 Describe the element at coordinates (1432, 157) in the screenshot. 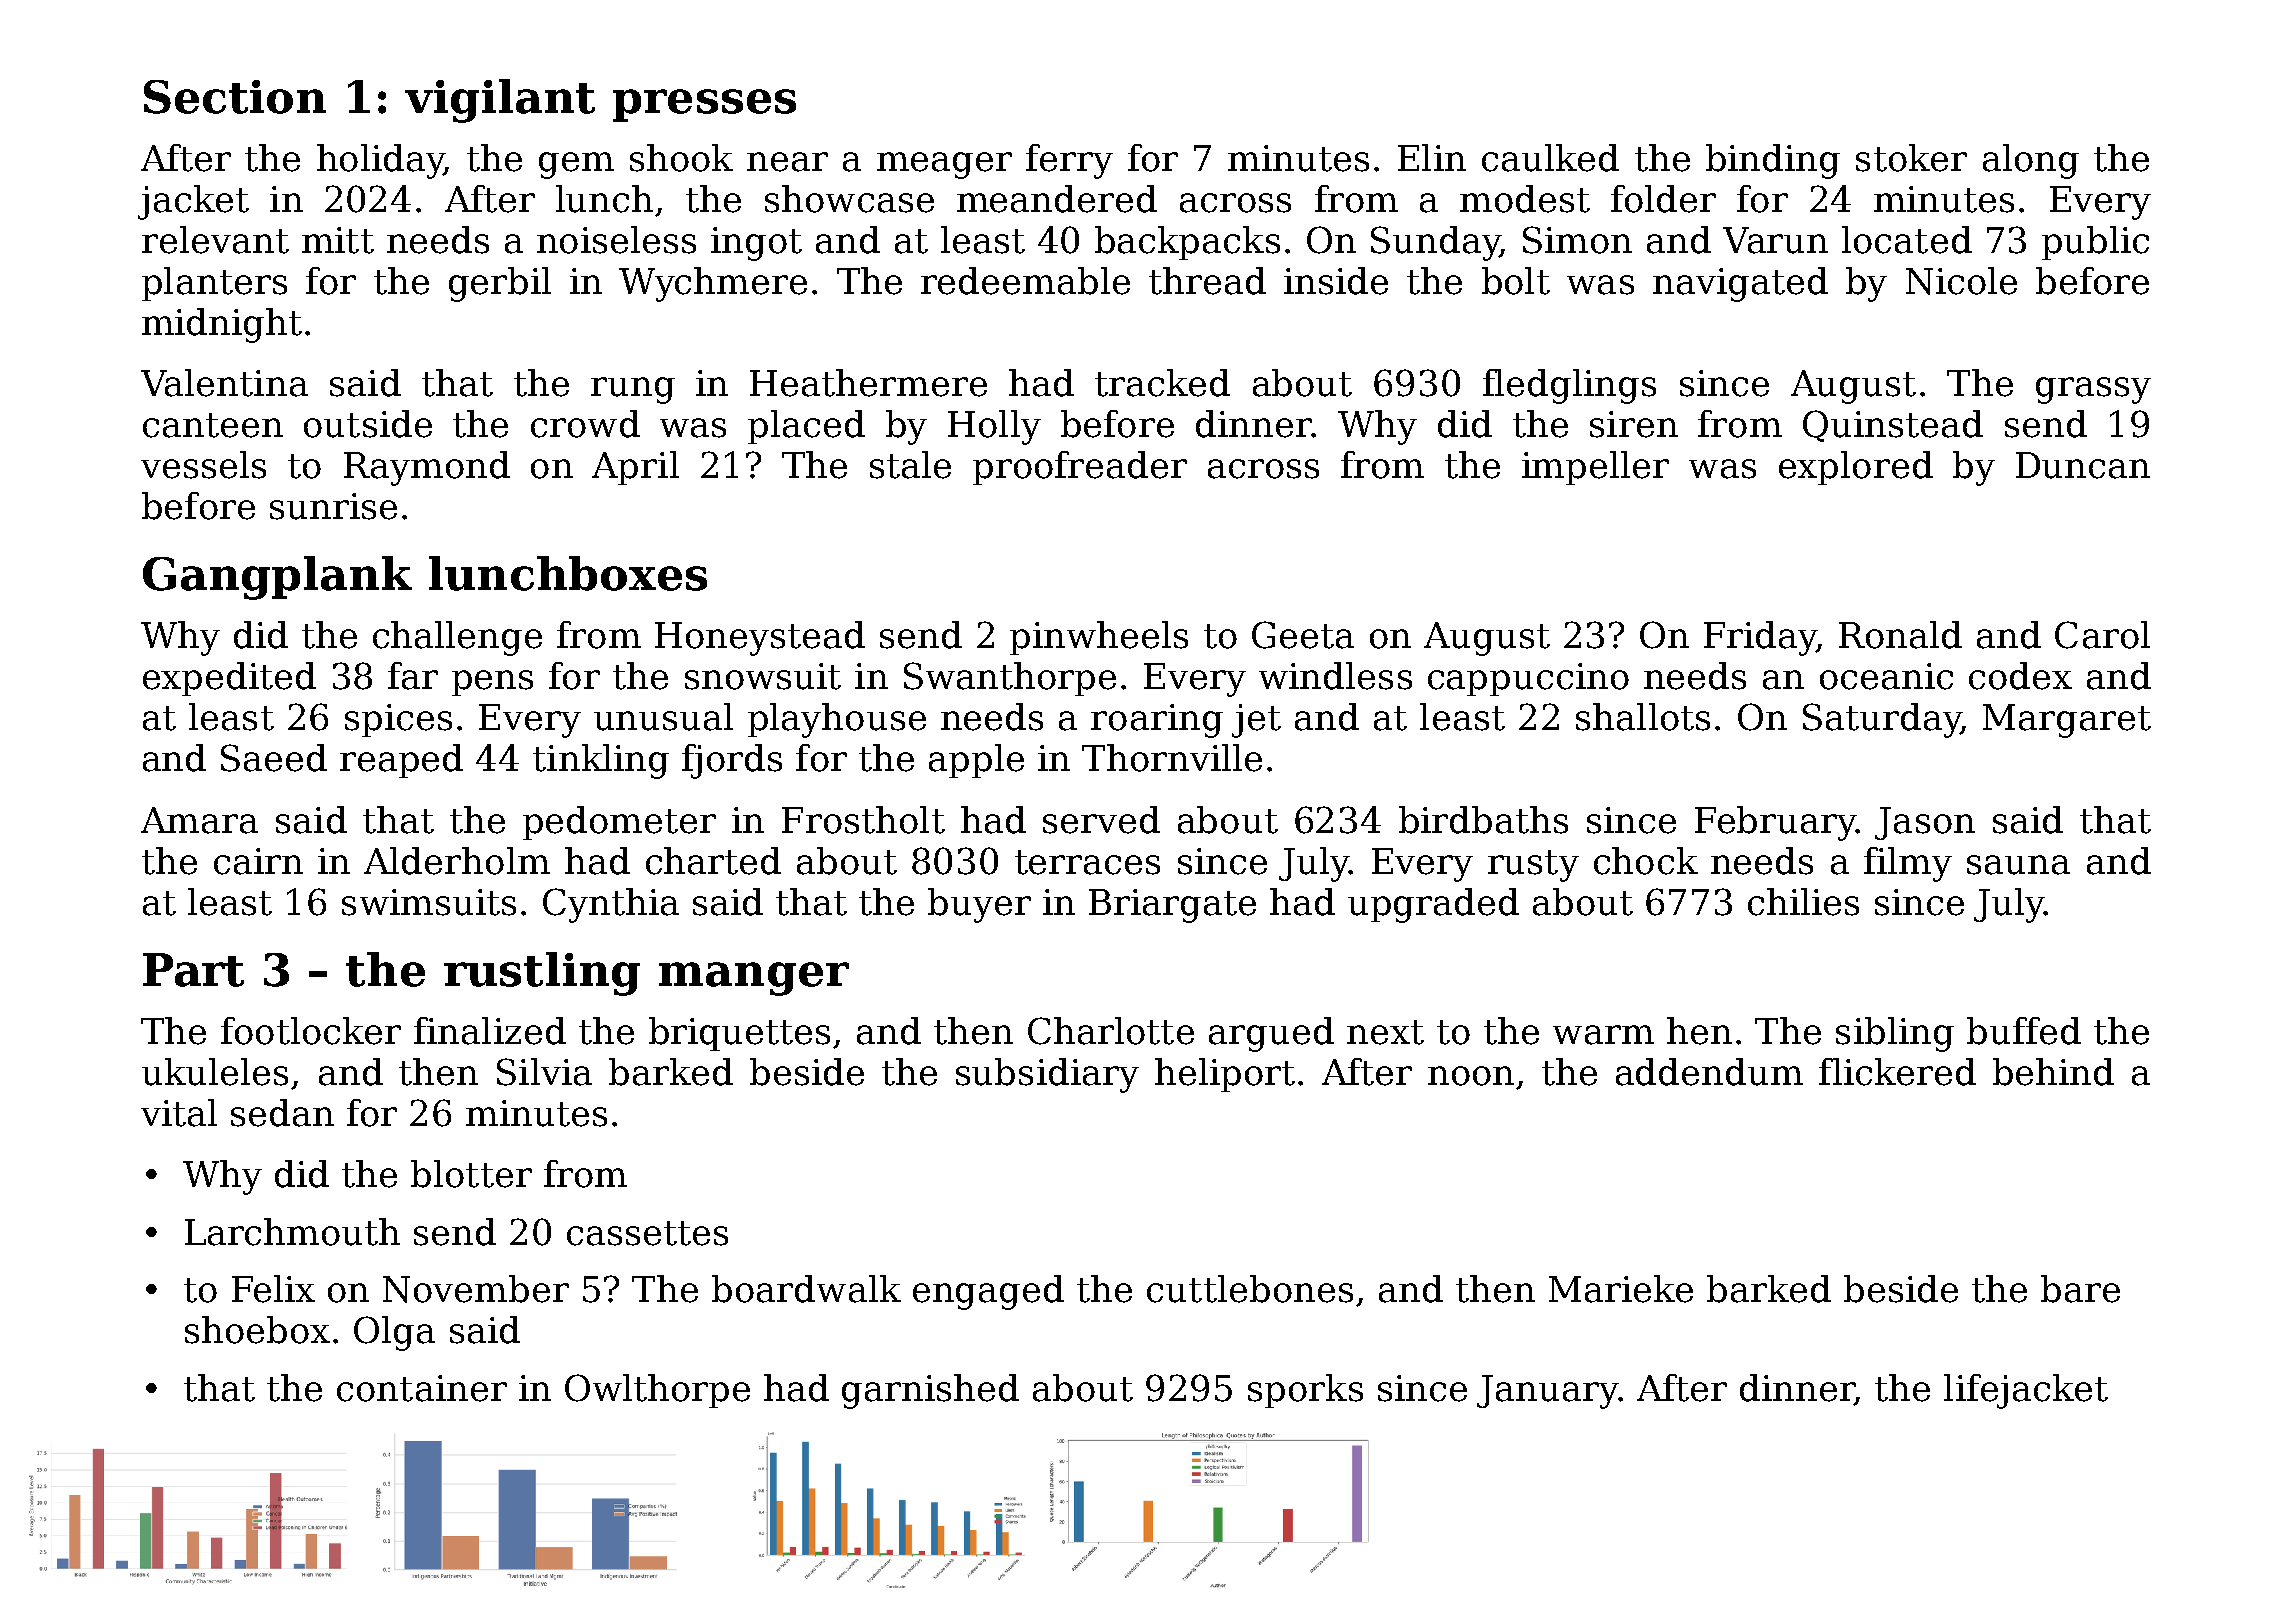

I see `Elin` at that location.
